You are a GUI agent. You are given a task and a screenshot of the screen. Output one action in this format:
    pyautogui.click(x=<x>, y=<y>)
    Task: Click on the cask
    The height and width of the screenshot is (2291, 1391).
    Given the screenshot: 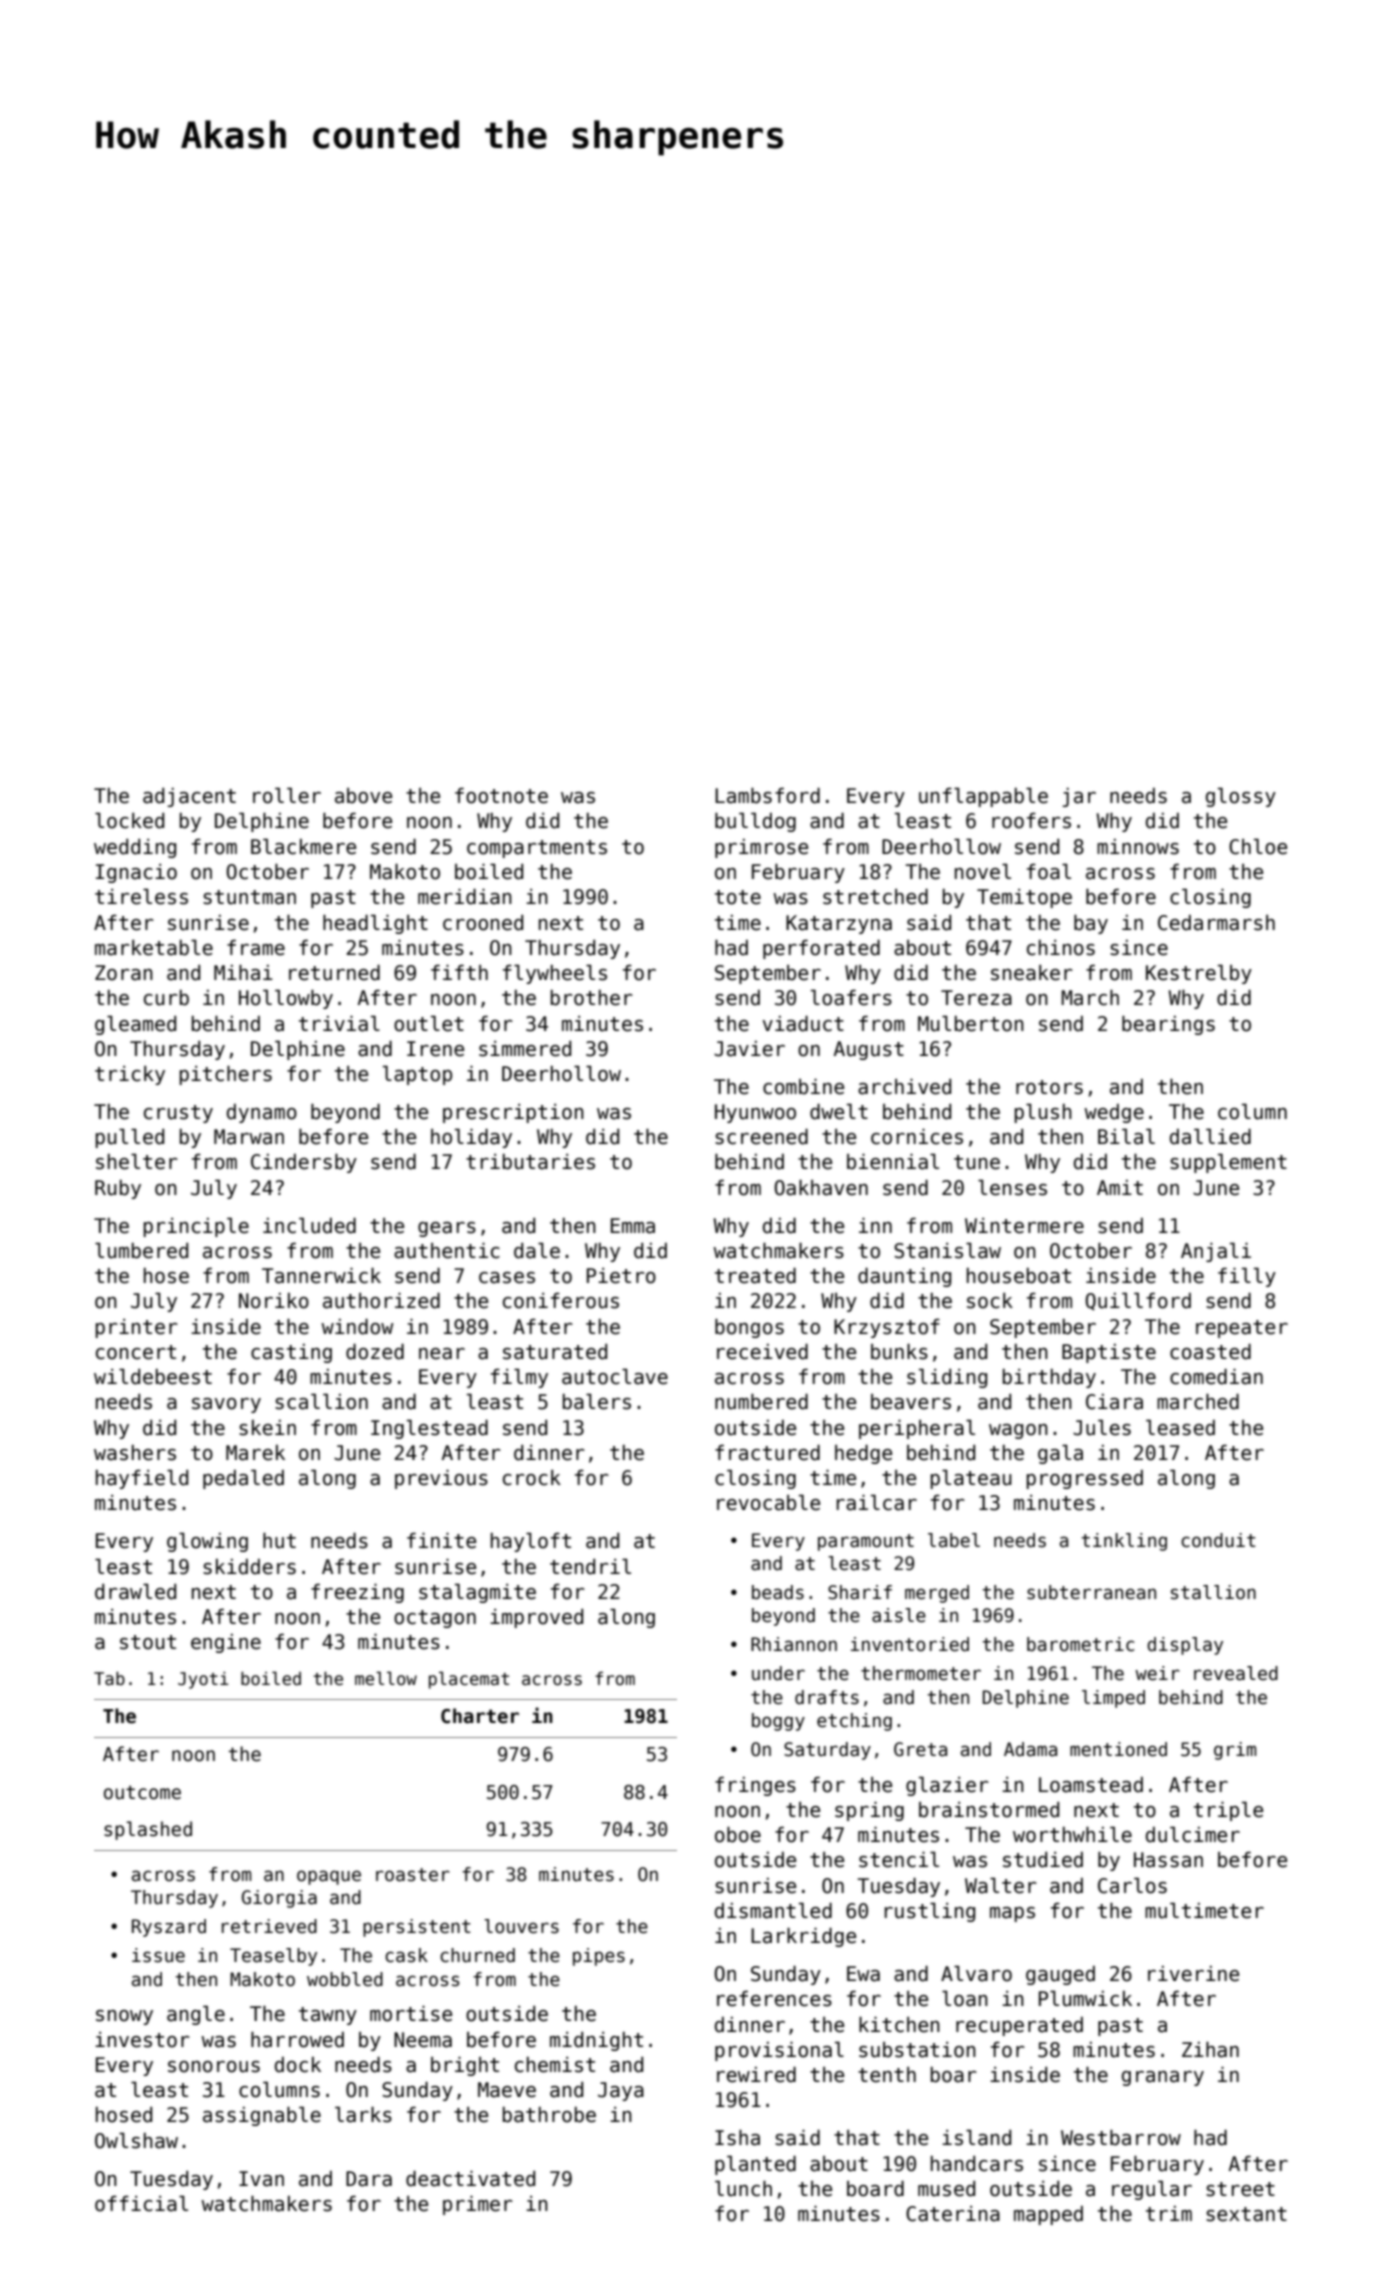 What is the action you would take?
    pyautogui.click(x=406, y=1955)
